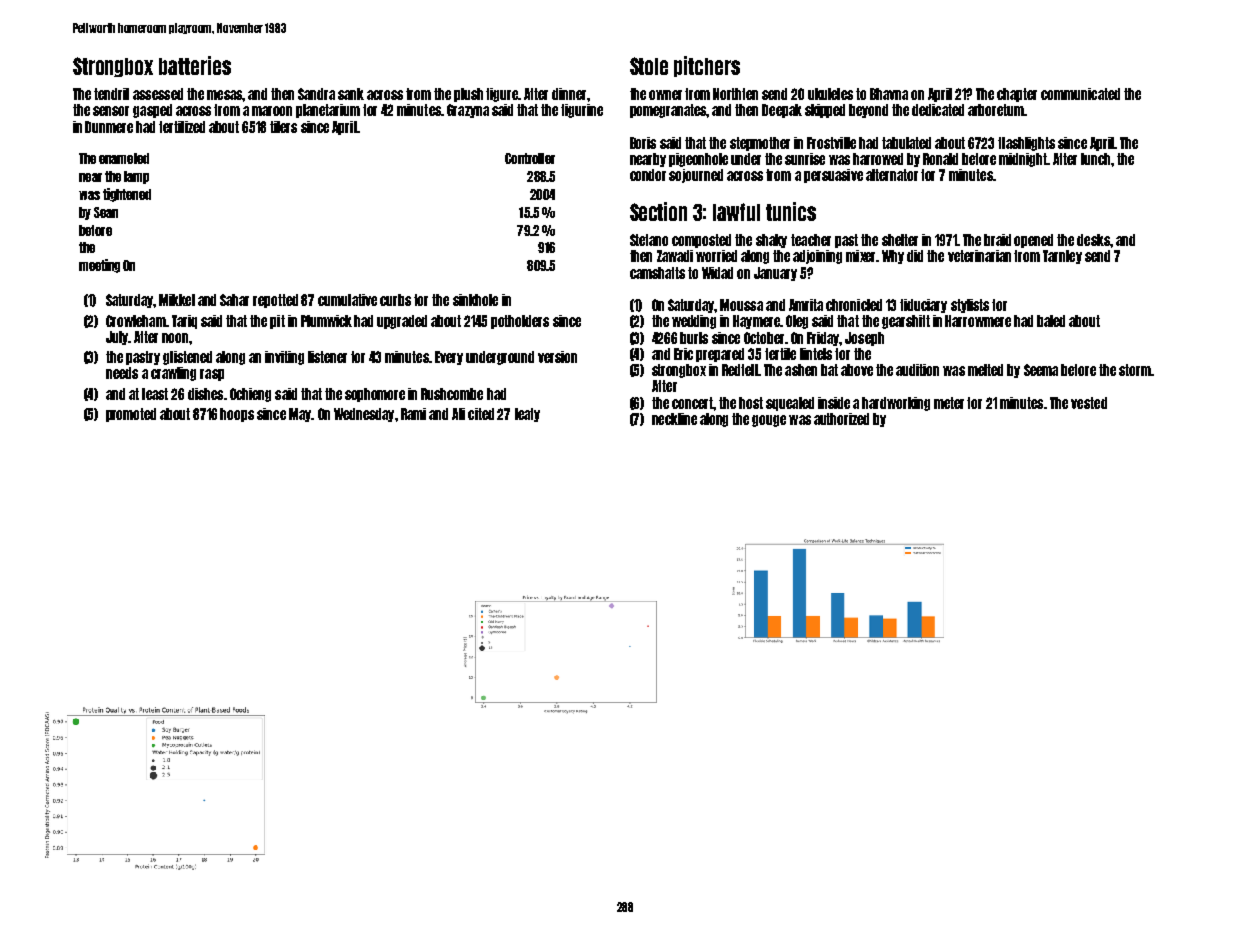 Image resolution: width=1233 pixels, height=952 pixels. Describe the element at coordinates (131, 415) in the page. I see `promoted` at that location.
